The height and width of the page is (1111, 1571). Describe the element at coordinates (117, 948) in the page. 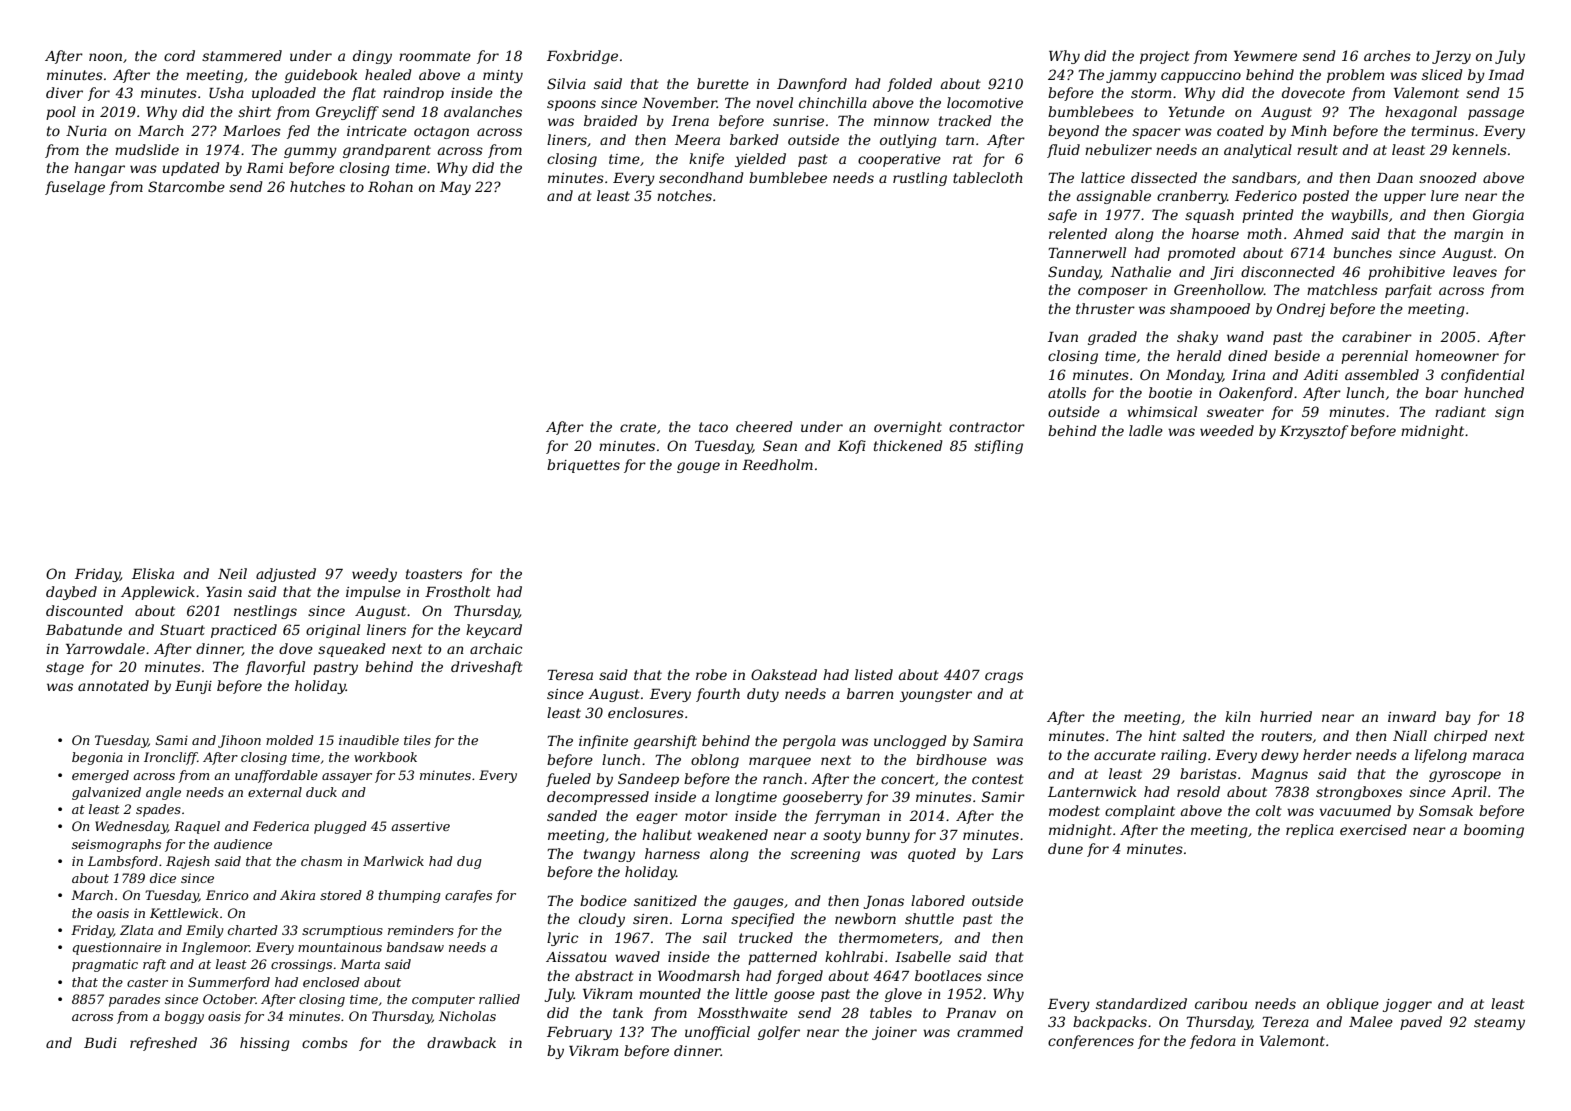

I see `questionnaire` at that location.
